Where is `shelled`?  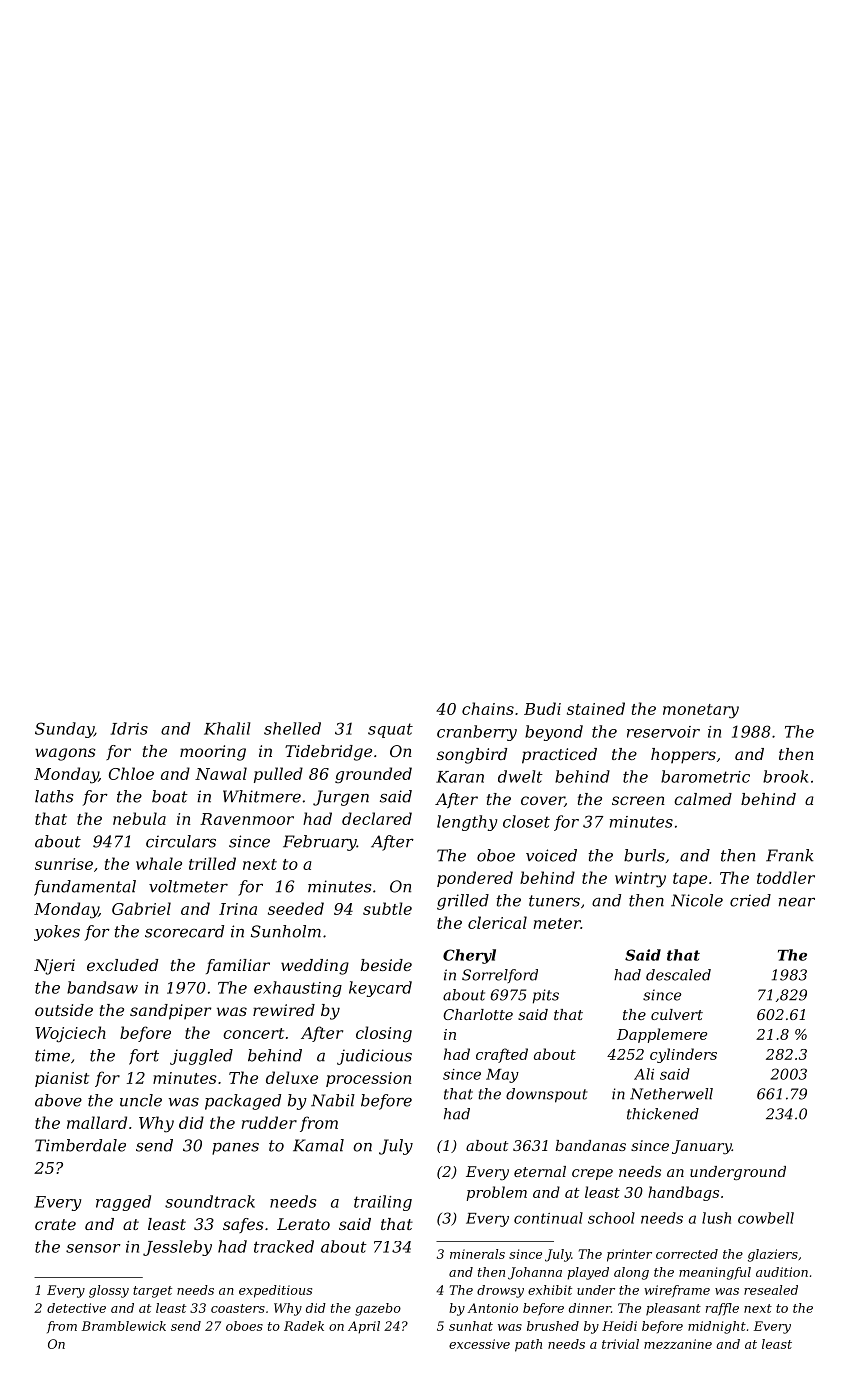 shelled is located at coordinates (292, 728).
